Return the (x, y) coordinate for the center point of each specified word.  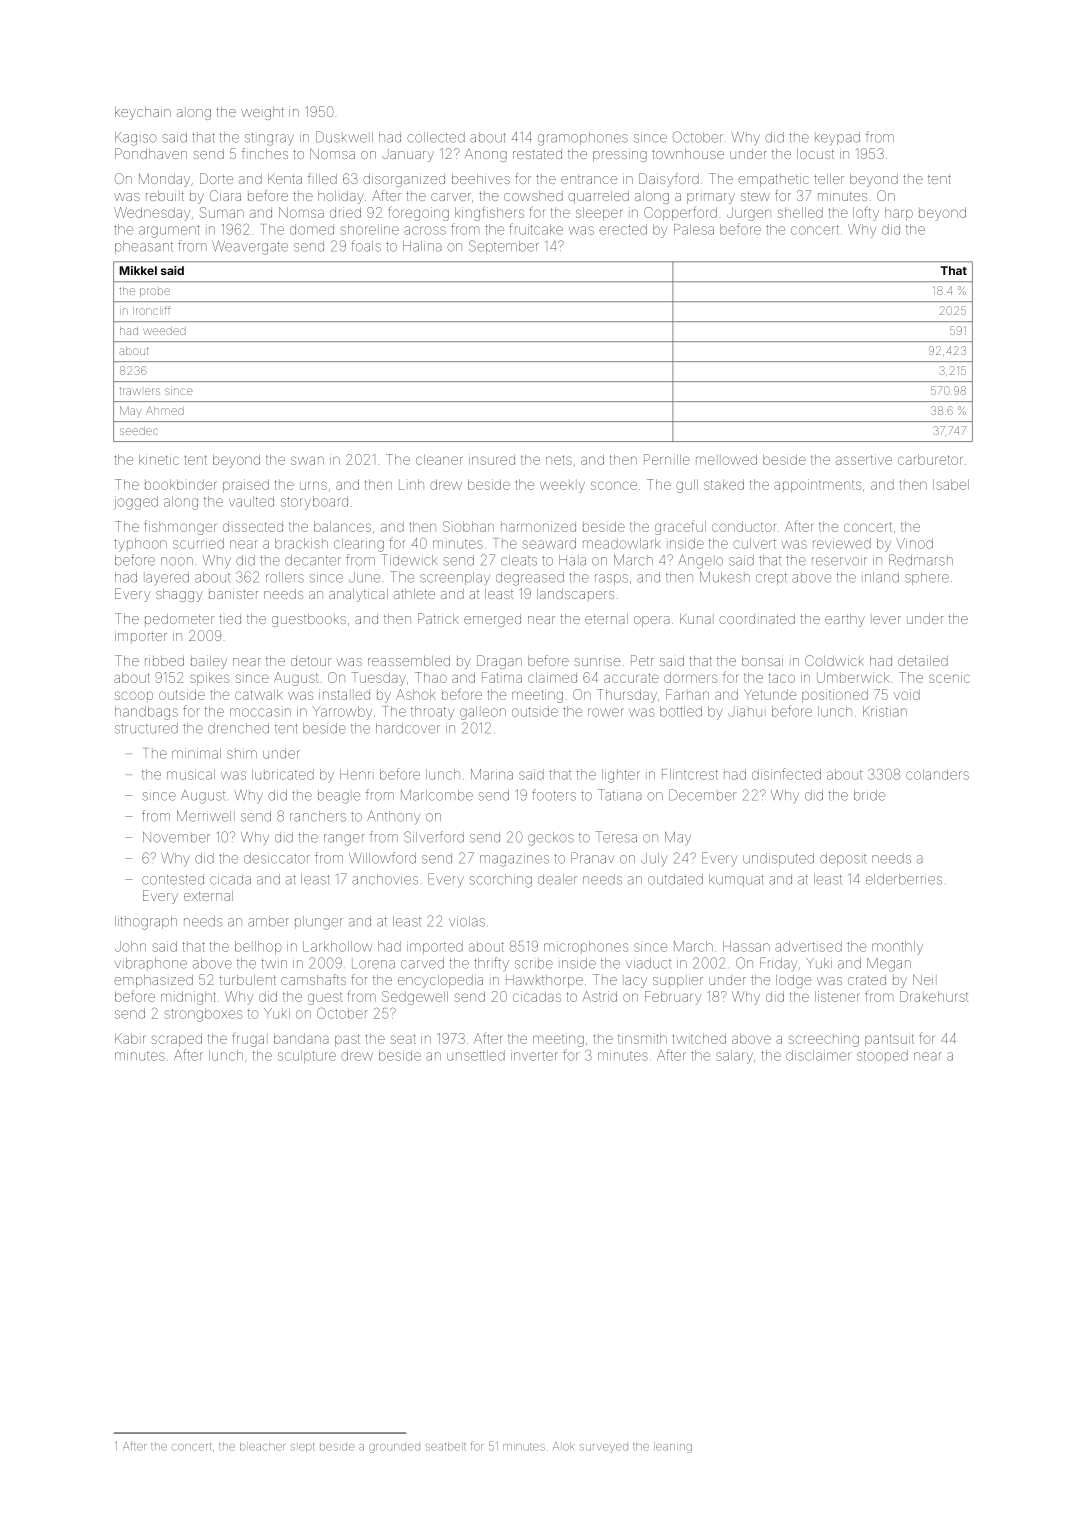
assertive (864, 459)
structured (146, 728)
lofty (866, 213)
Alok (563, 1446)
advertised (808, 946)
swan (307, 460)
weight (262, 113)
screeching (823, 1040)
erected (623, 229)
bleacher (262, 1446)
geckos (551, 839)
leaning (673, 1447)
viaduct (648, 963)
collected (436, 137)
